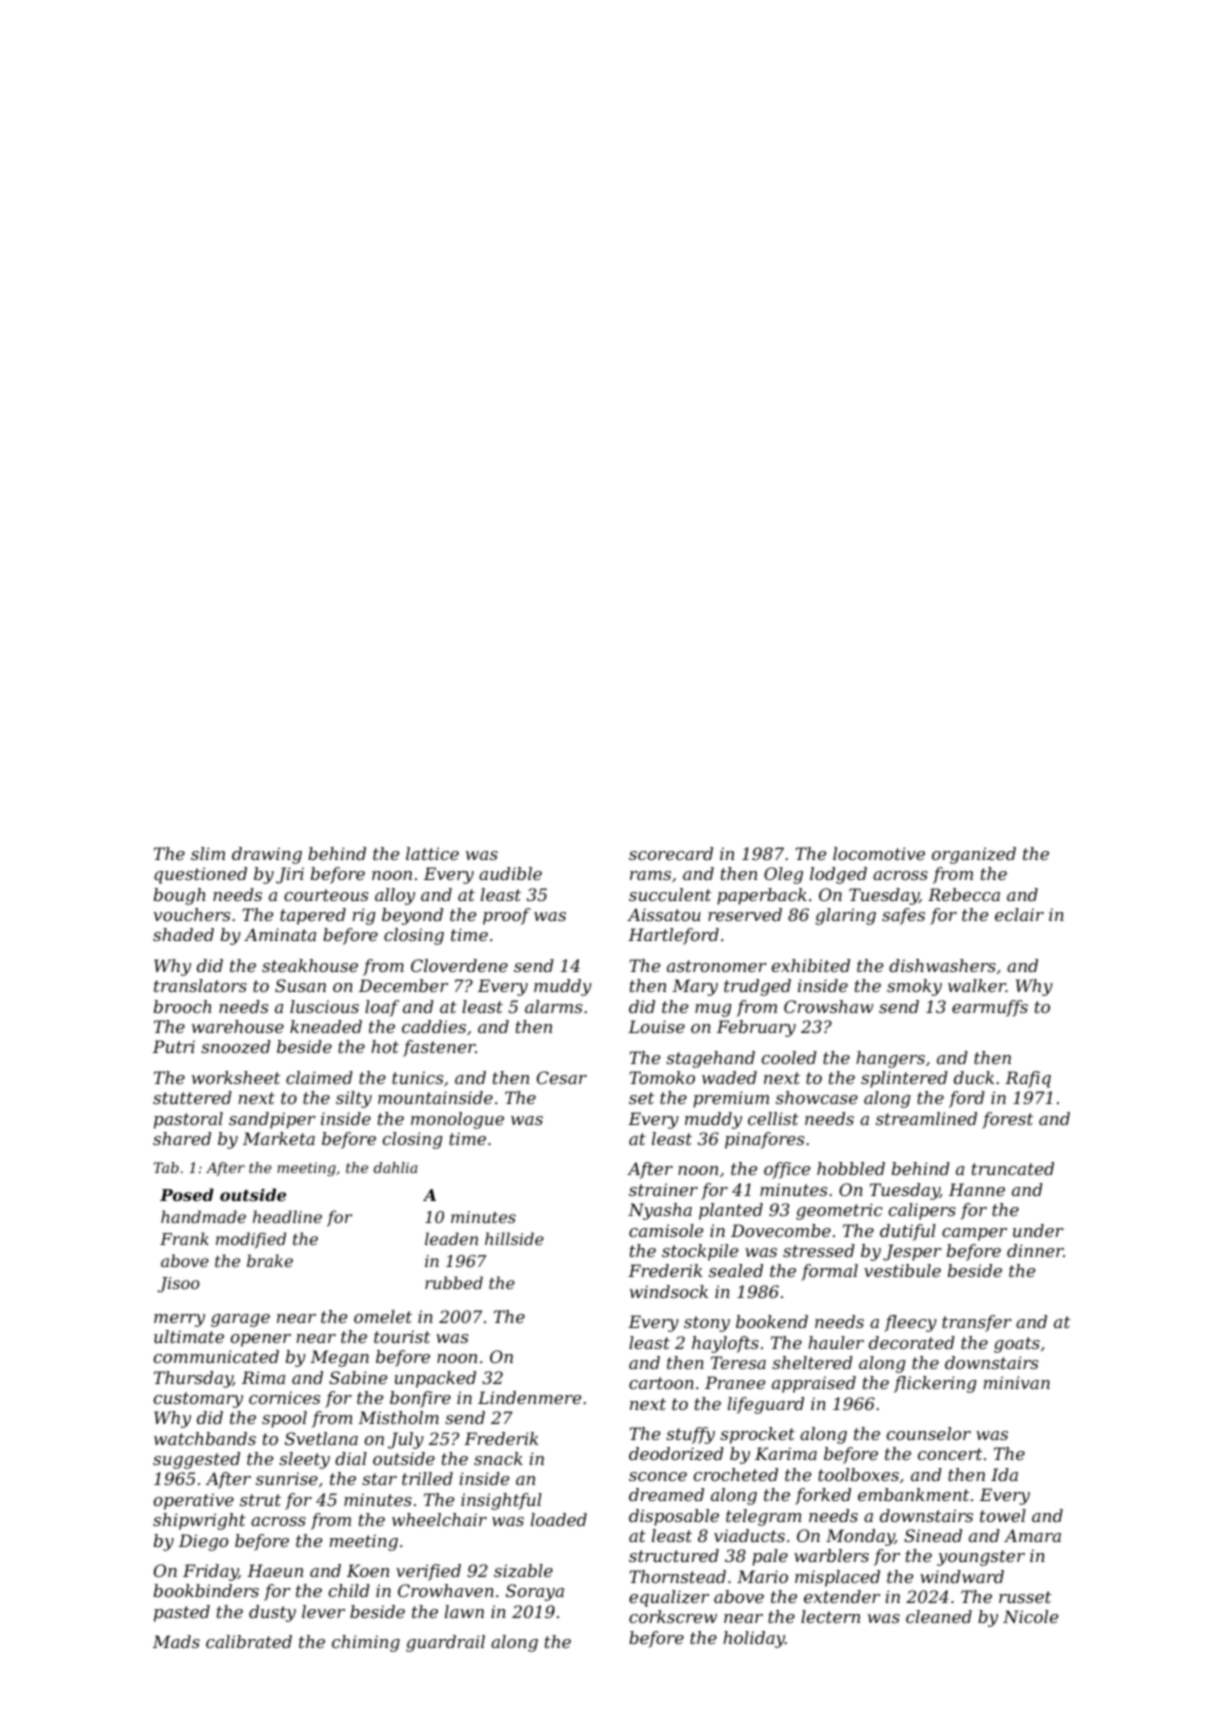 The height and width of the document is (1731, 1224). Describe the element at coordinates (974, 855) in the document. I see `organized` at that location.
